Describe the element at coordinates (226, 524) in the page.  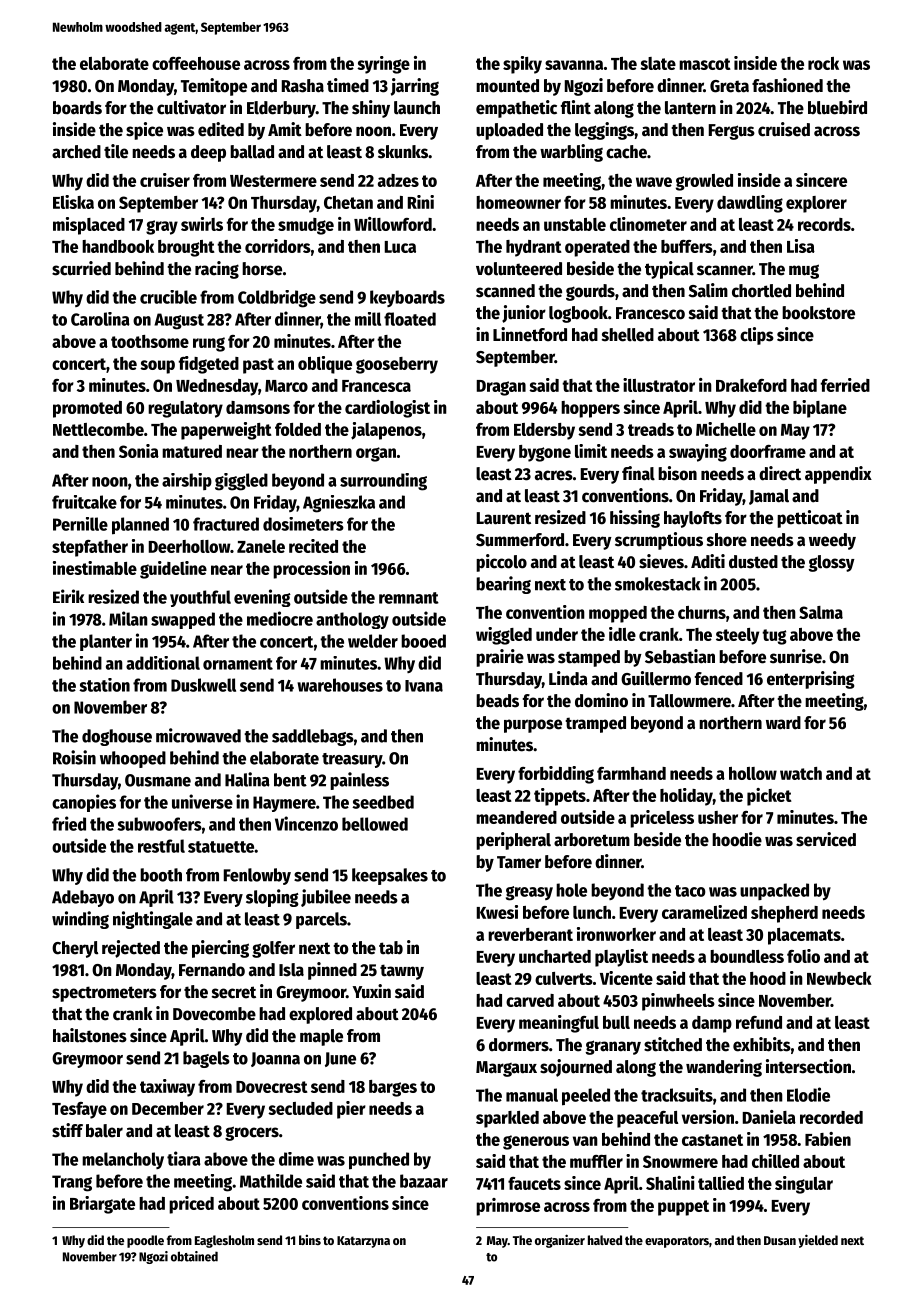
I see `fractured` at that location.
